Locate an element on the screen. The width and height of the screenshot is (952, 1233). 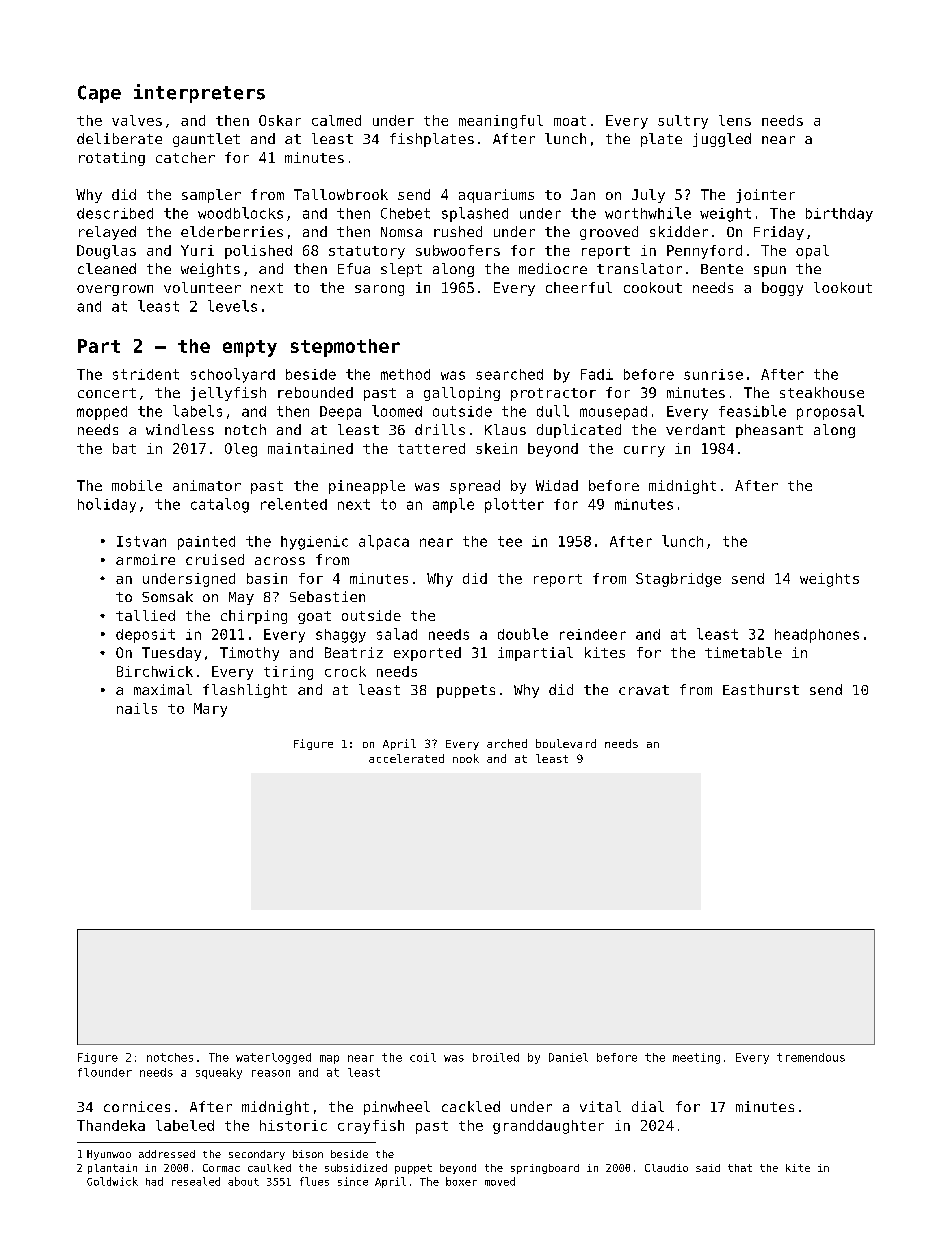
double is located at coordinates (523, 634).
